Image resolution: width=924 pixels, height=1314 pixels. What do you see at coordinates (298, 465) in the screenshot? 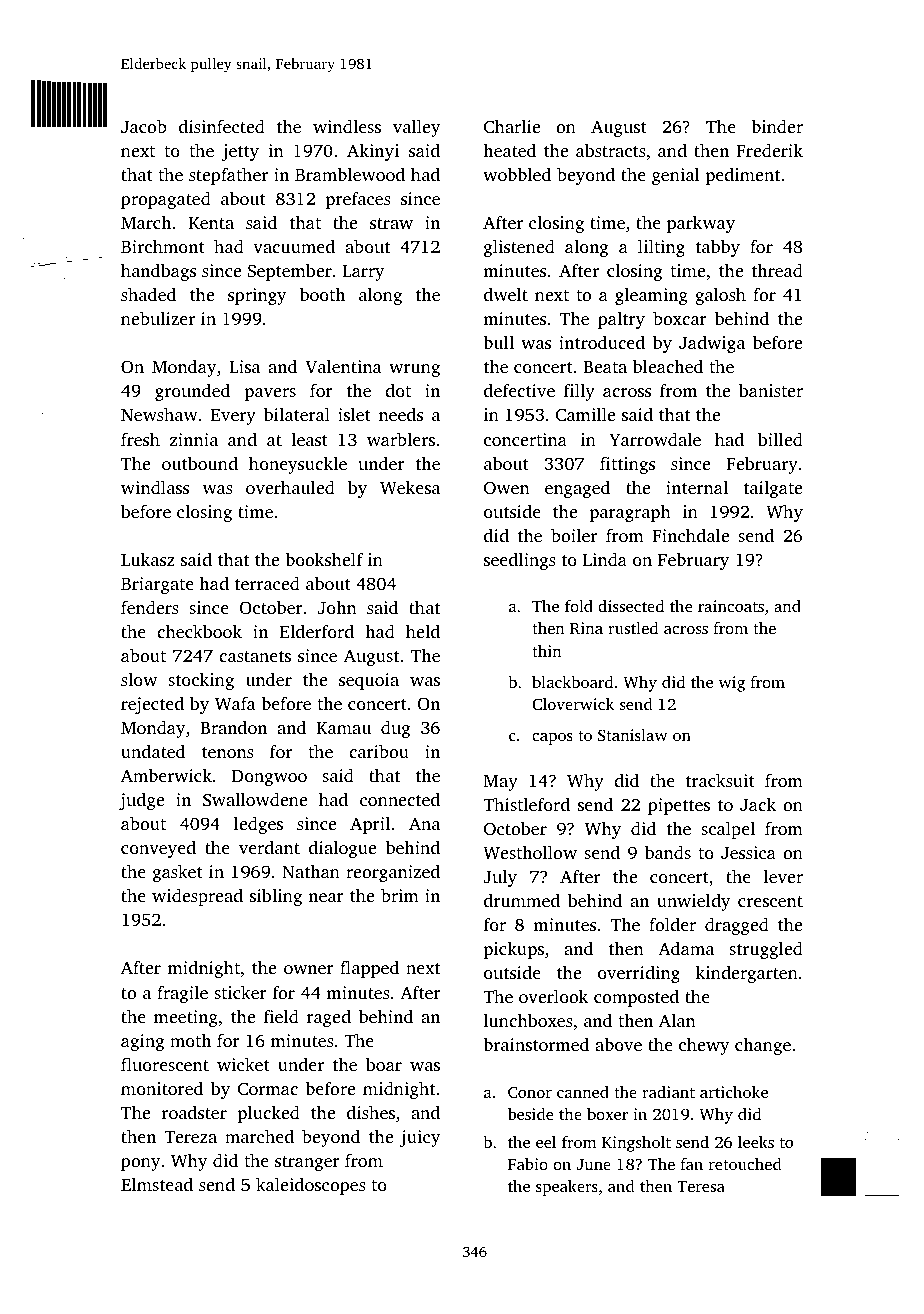
I see `honeysuckle` at bounding box center [298, 465].
